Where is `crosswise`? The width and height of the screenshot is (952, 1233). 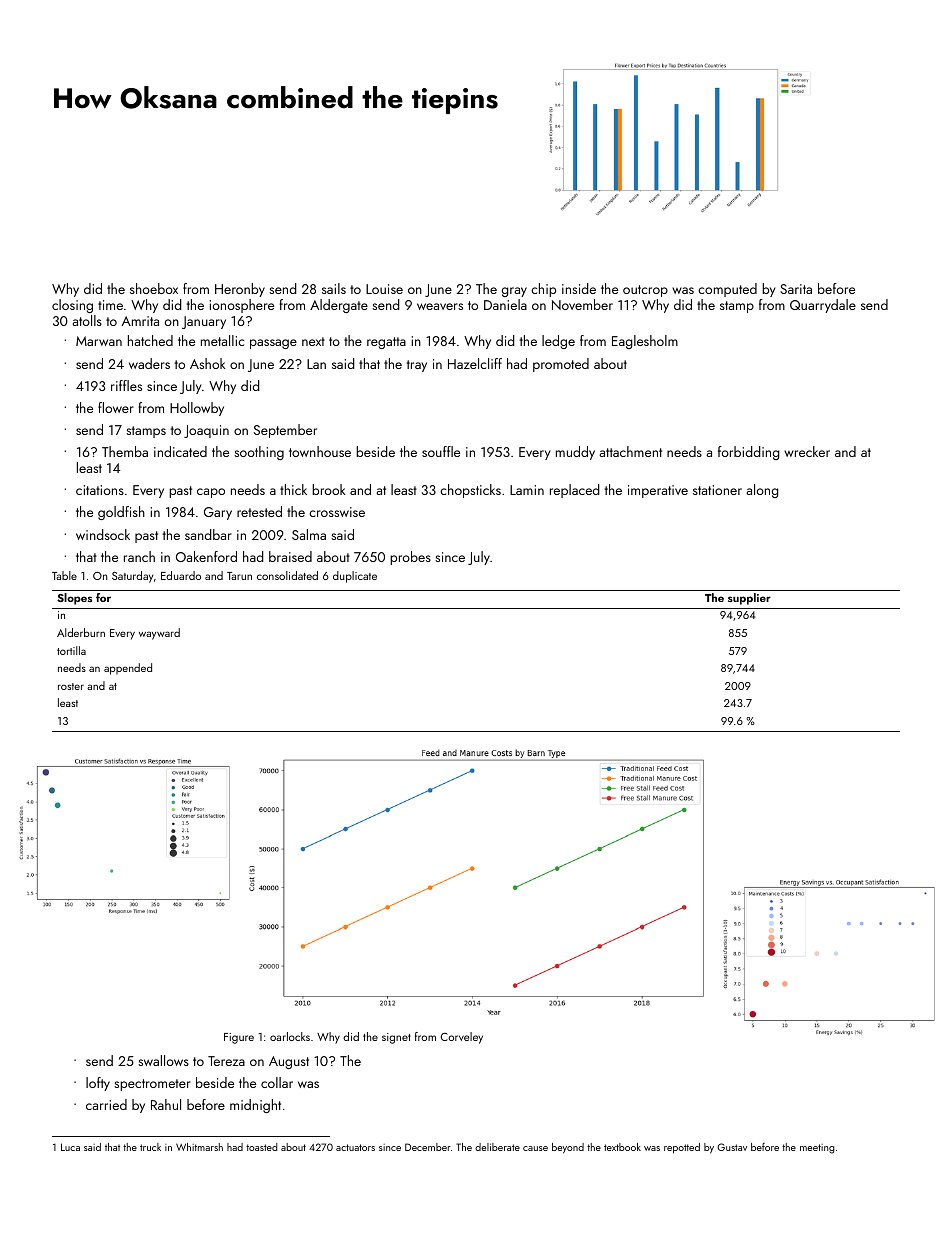 crosswise is located at coordinates (337, 512).
